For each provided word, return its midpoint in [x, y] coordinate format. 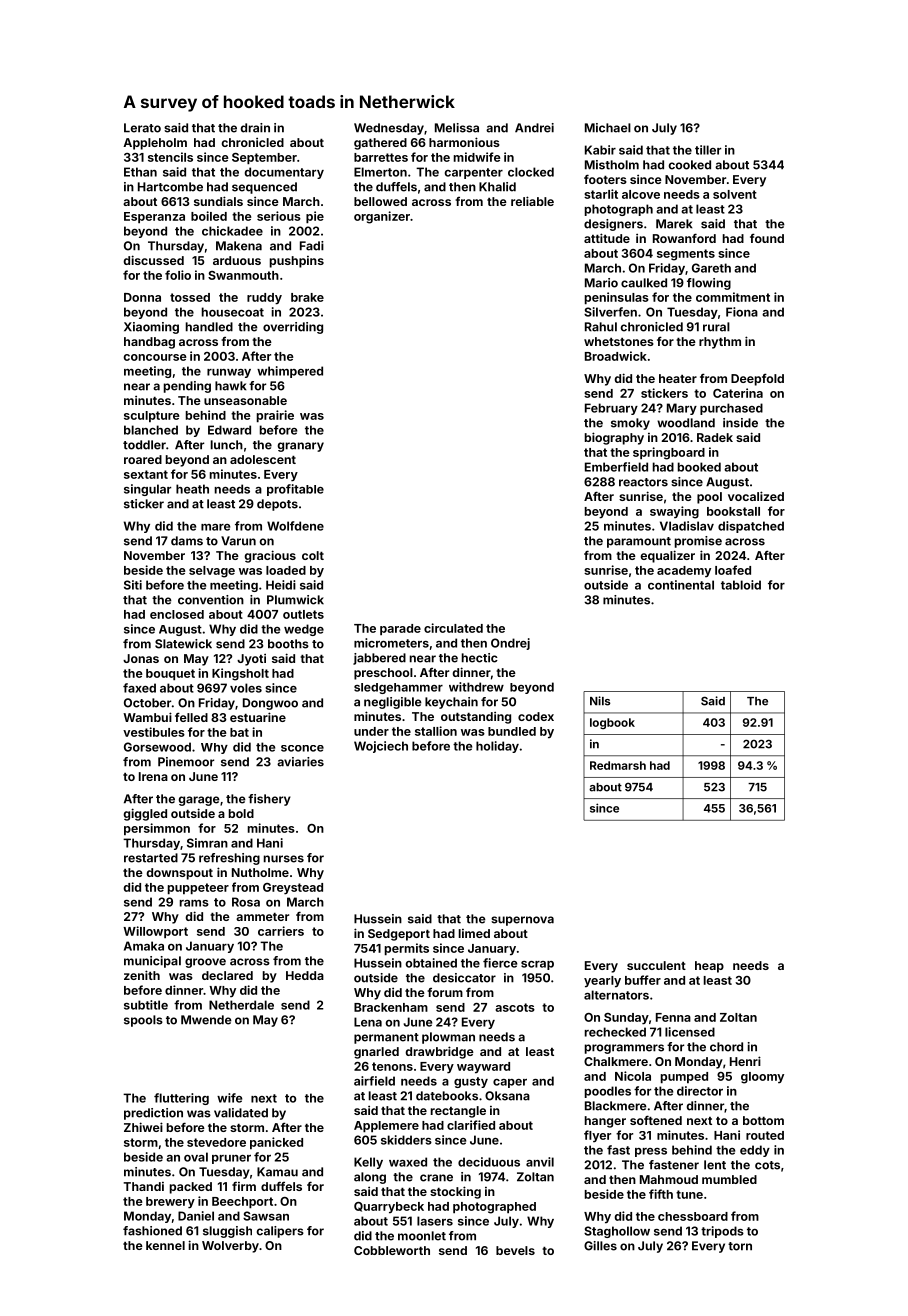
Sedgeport [399, 935]
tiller [708, 150]
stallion [436, 731]
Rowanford [684, 238]
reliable [532, 201]
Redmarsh [618, 765]
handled [209, 327]
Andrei [534, 128]
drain [255, 128]
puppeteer [198, 888]
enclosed [177, 614]
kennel [165, 1245]
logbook [612, 723]
